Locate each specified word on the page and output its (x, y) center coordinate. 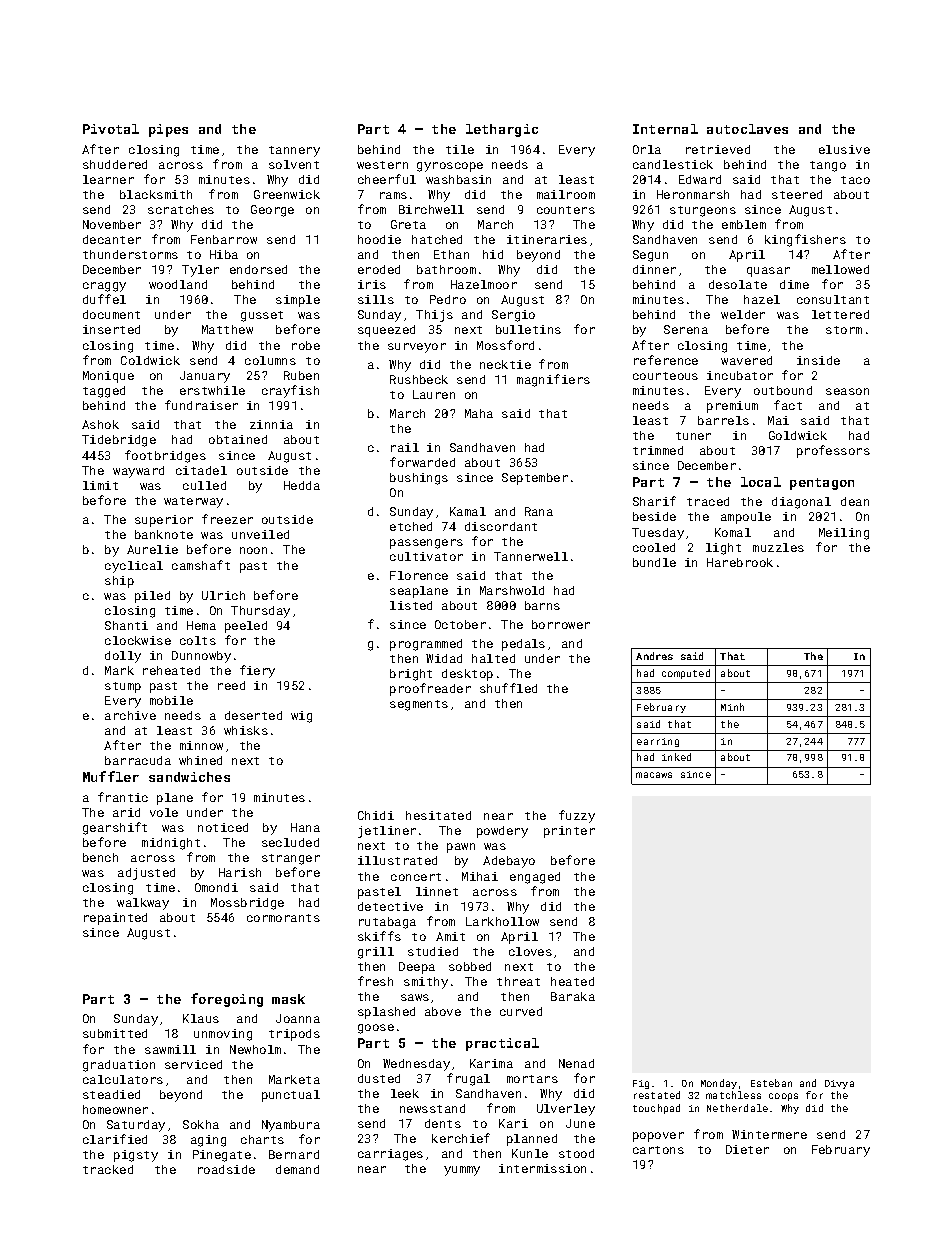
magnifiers (553, 380)
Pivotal (111, 129)
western (382, 165)
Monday (719, 1084)
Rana (539, 511)
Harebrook (740, 562)
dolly (123, 657)
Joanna (298, 1018)
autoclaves (747, 129)
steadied (111, 1094)
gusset (262, 316)
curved (521, 1011)
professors (833, 451)
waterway (193, 502)
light (723, 549)
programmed (426, 645)
